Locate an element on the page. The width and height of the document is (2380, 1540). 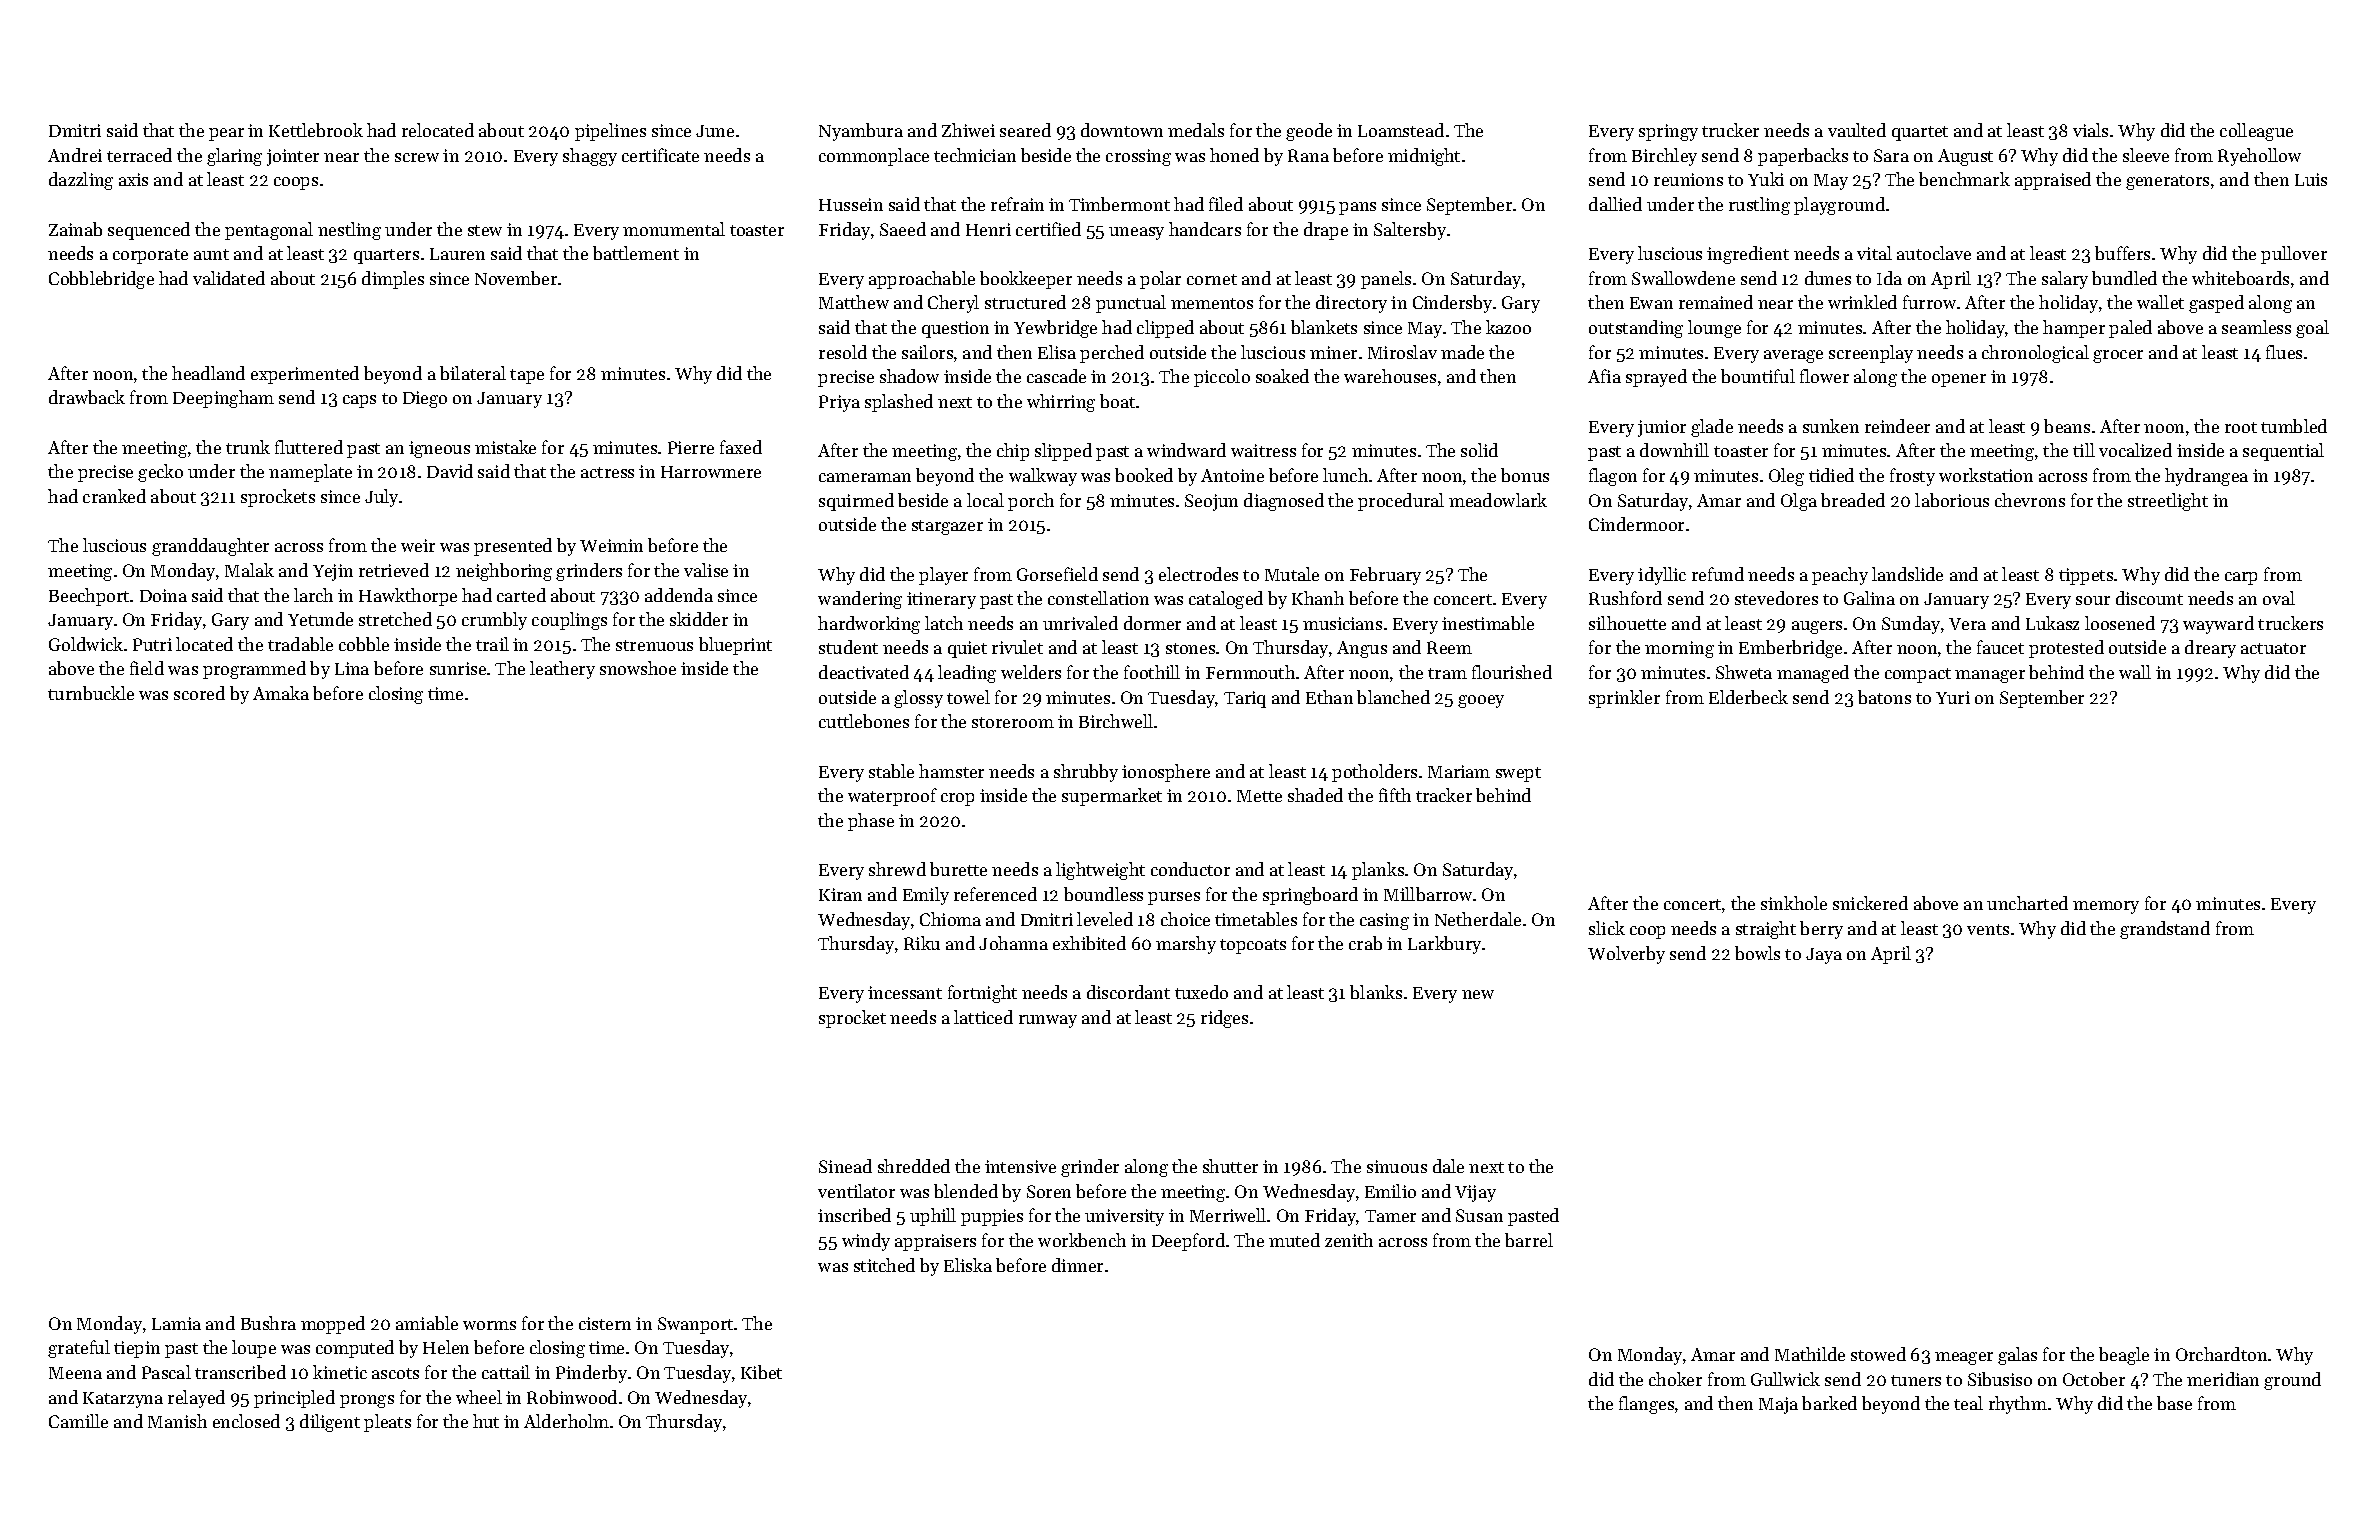
headland is located at coordinates (208, 373).
